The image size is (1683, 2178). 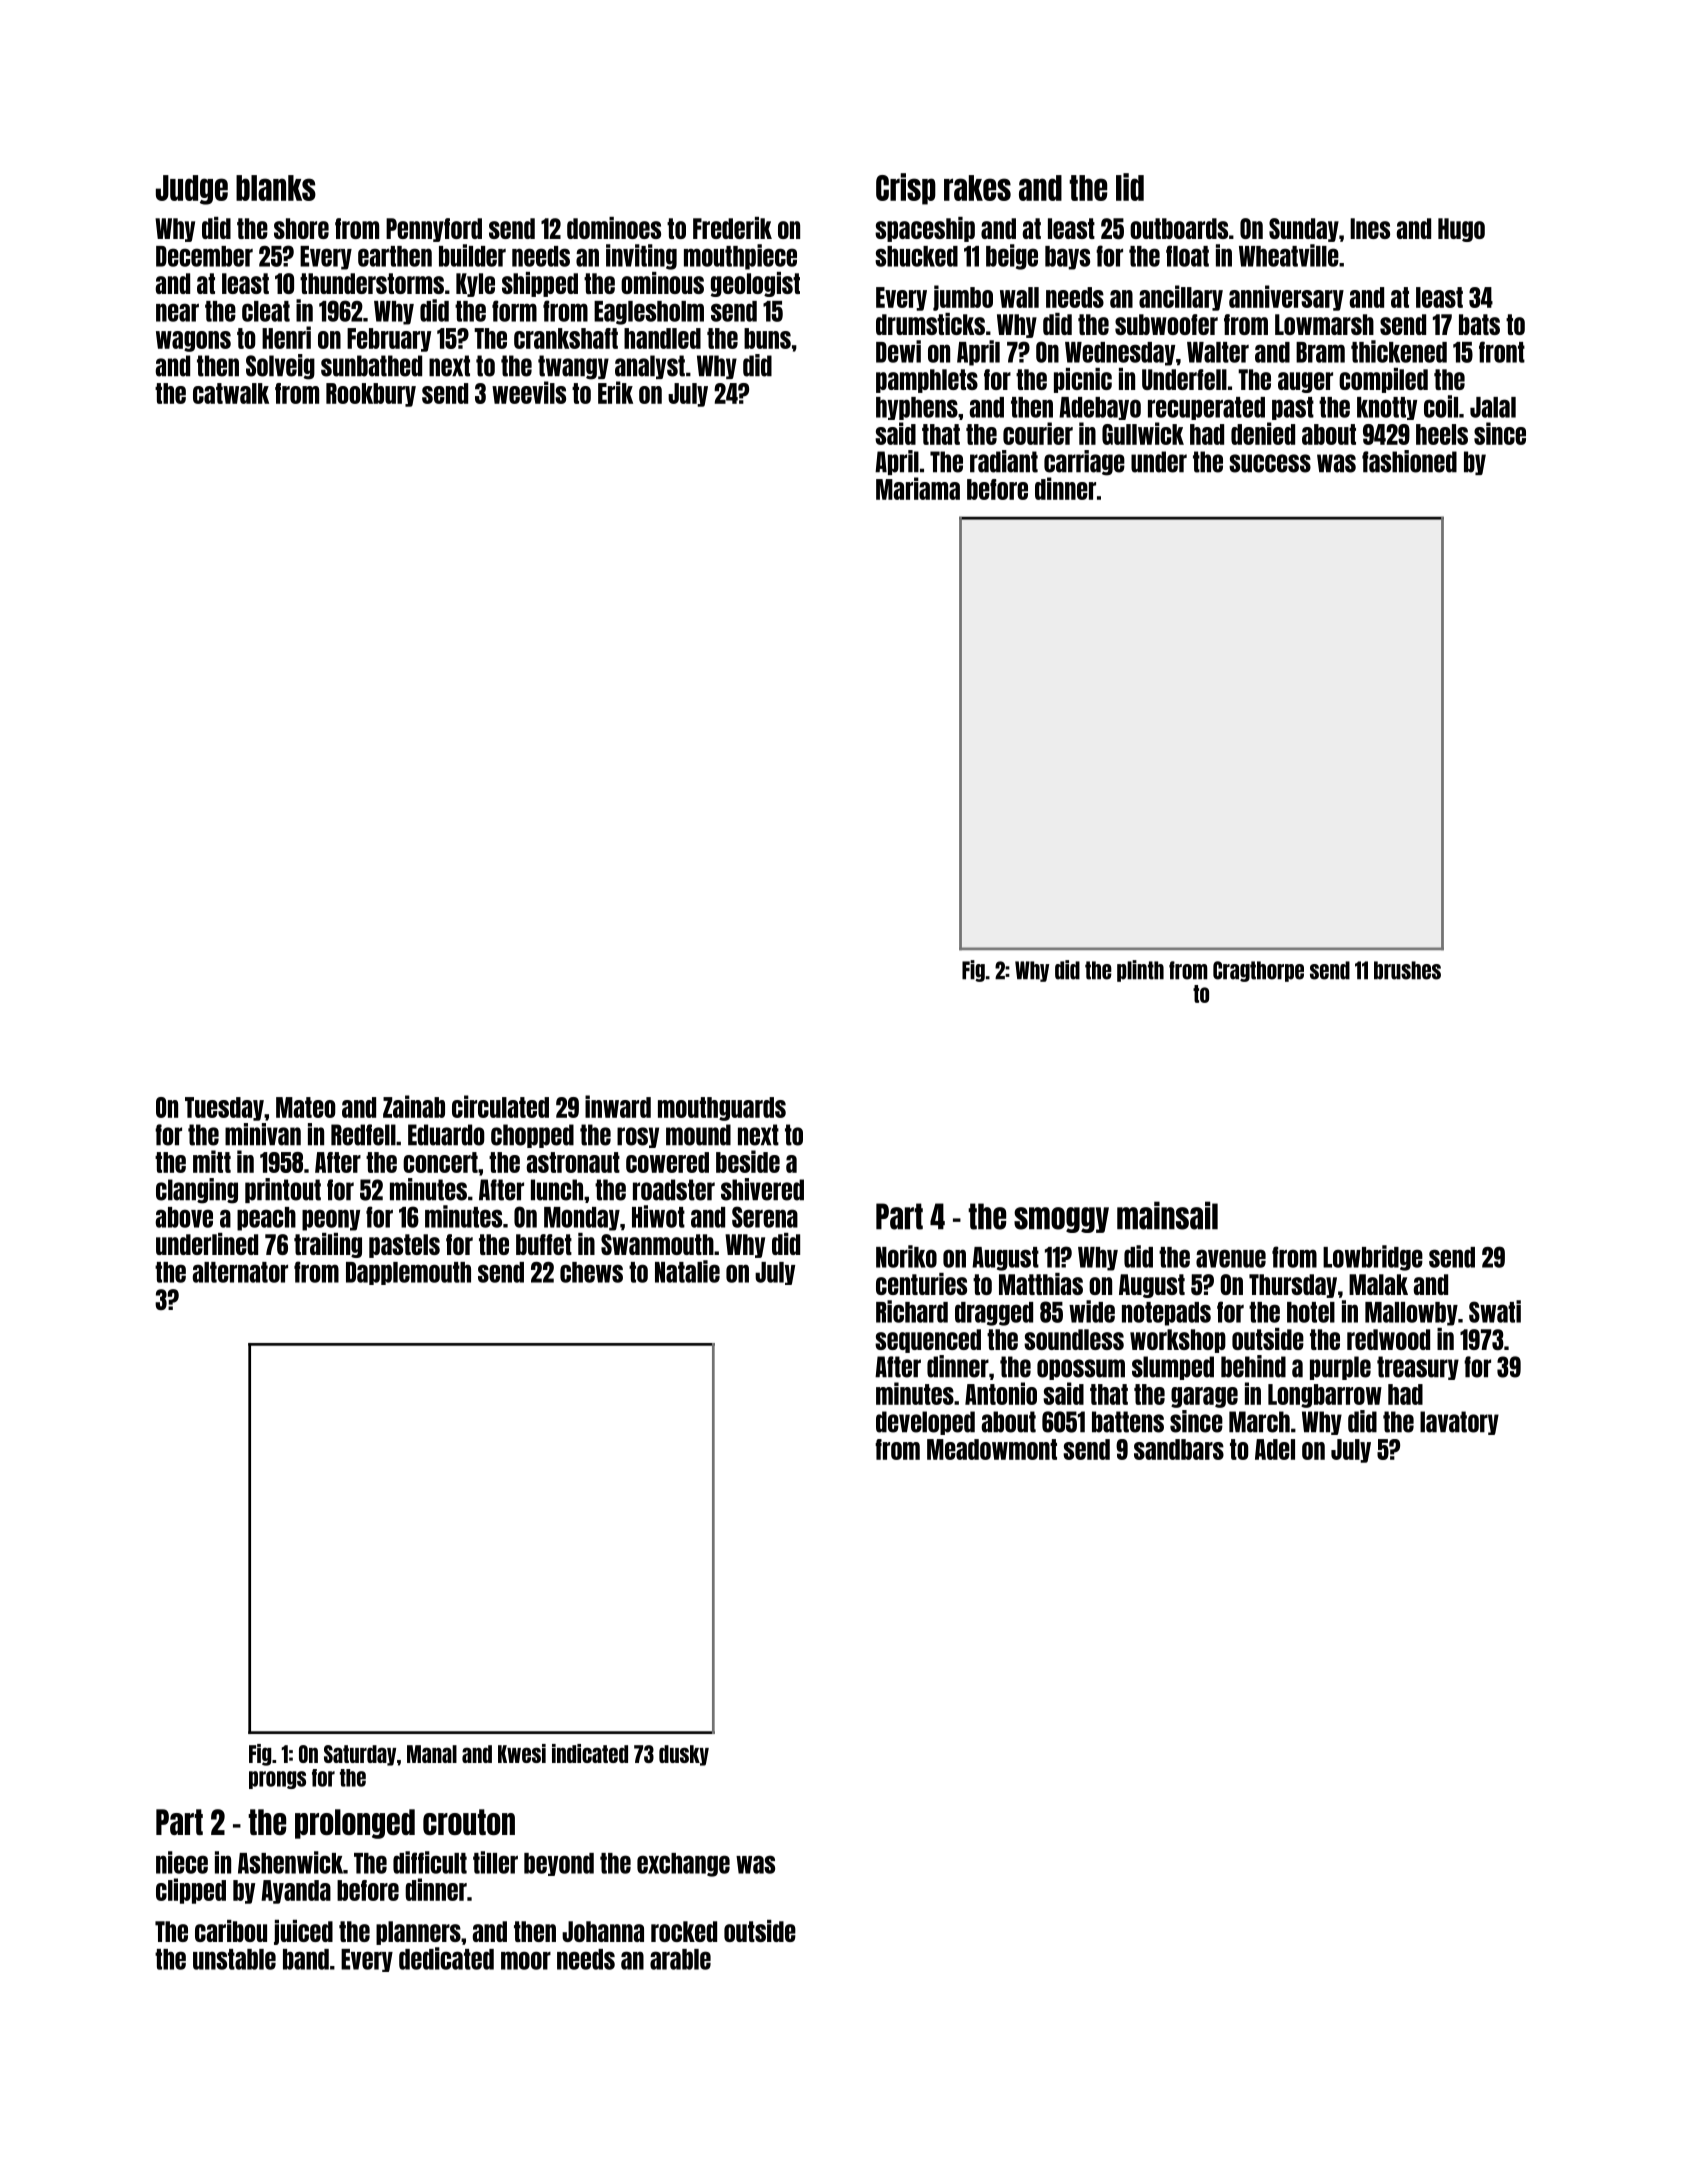 I want to click on Saturday, so click(x=360, y=1755).
